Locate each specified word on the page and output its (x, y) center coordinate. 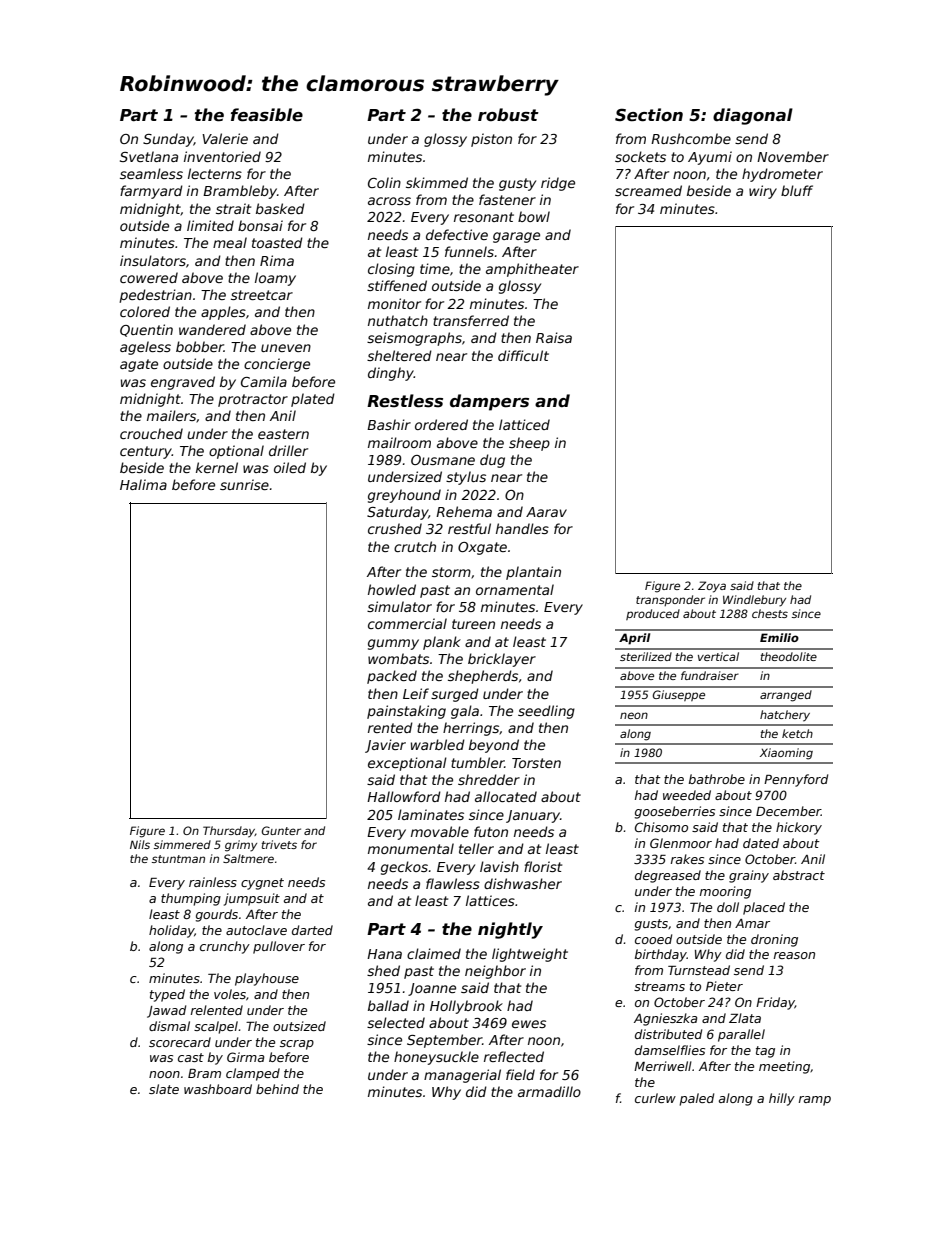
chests (770, 613)
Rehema (464, 511)
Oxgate (482, 548)
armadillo (549, 1091)
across (389, 201)
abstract (799, 875)
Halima (143, 484)
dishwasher (523, 883)
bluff (797, 190)
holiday (171, 931)
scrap (297, 1045)
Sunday (168, 140)
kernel (217, 467)
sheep (529, 444)
